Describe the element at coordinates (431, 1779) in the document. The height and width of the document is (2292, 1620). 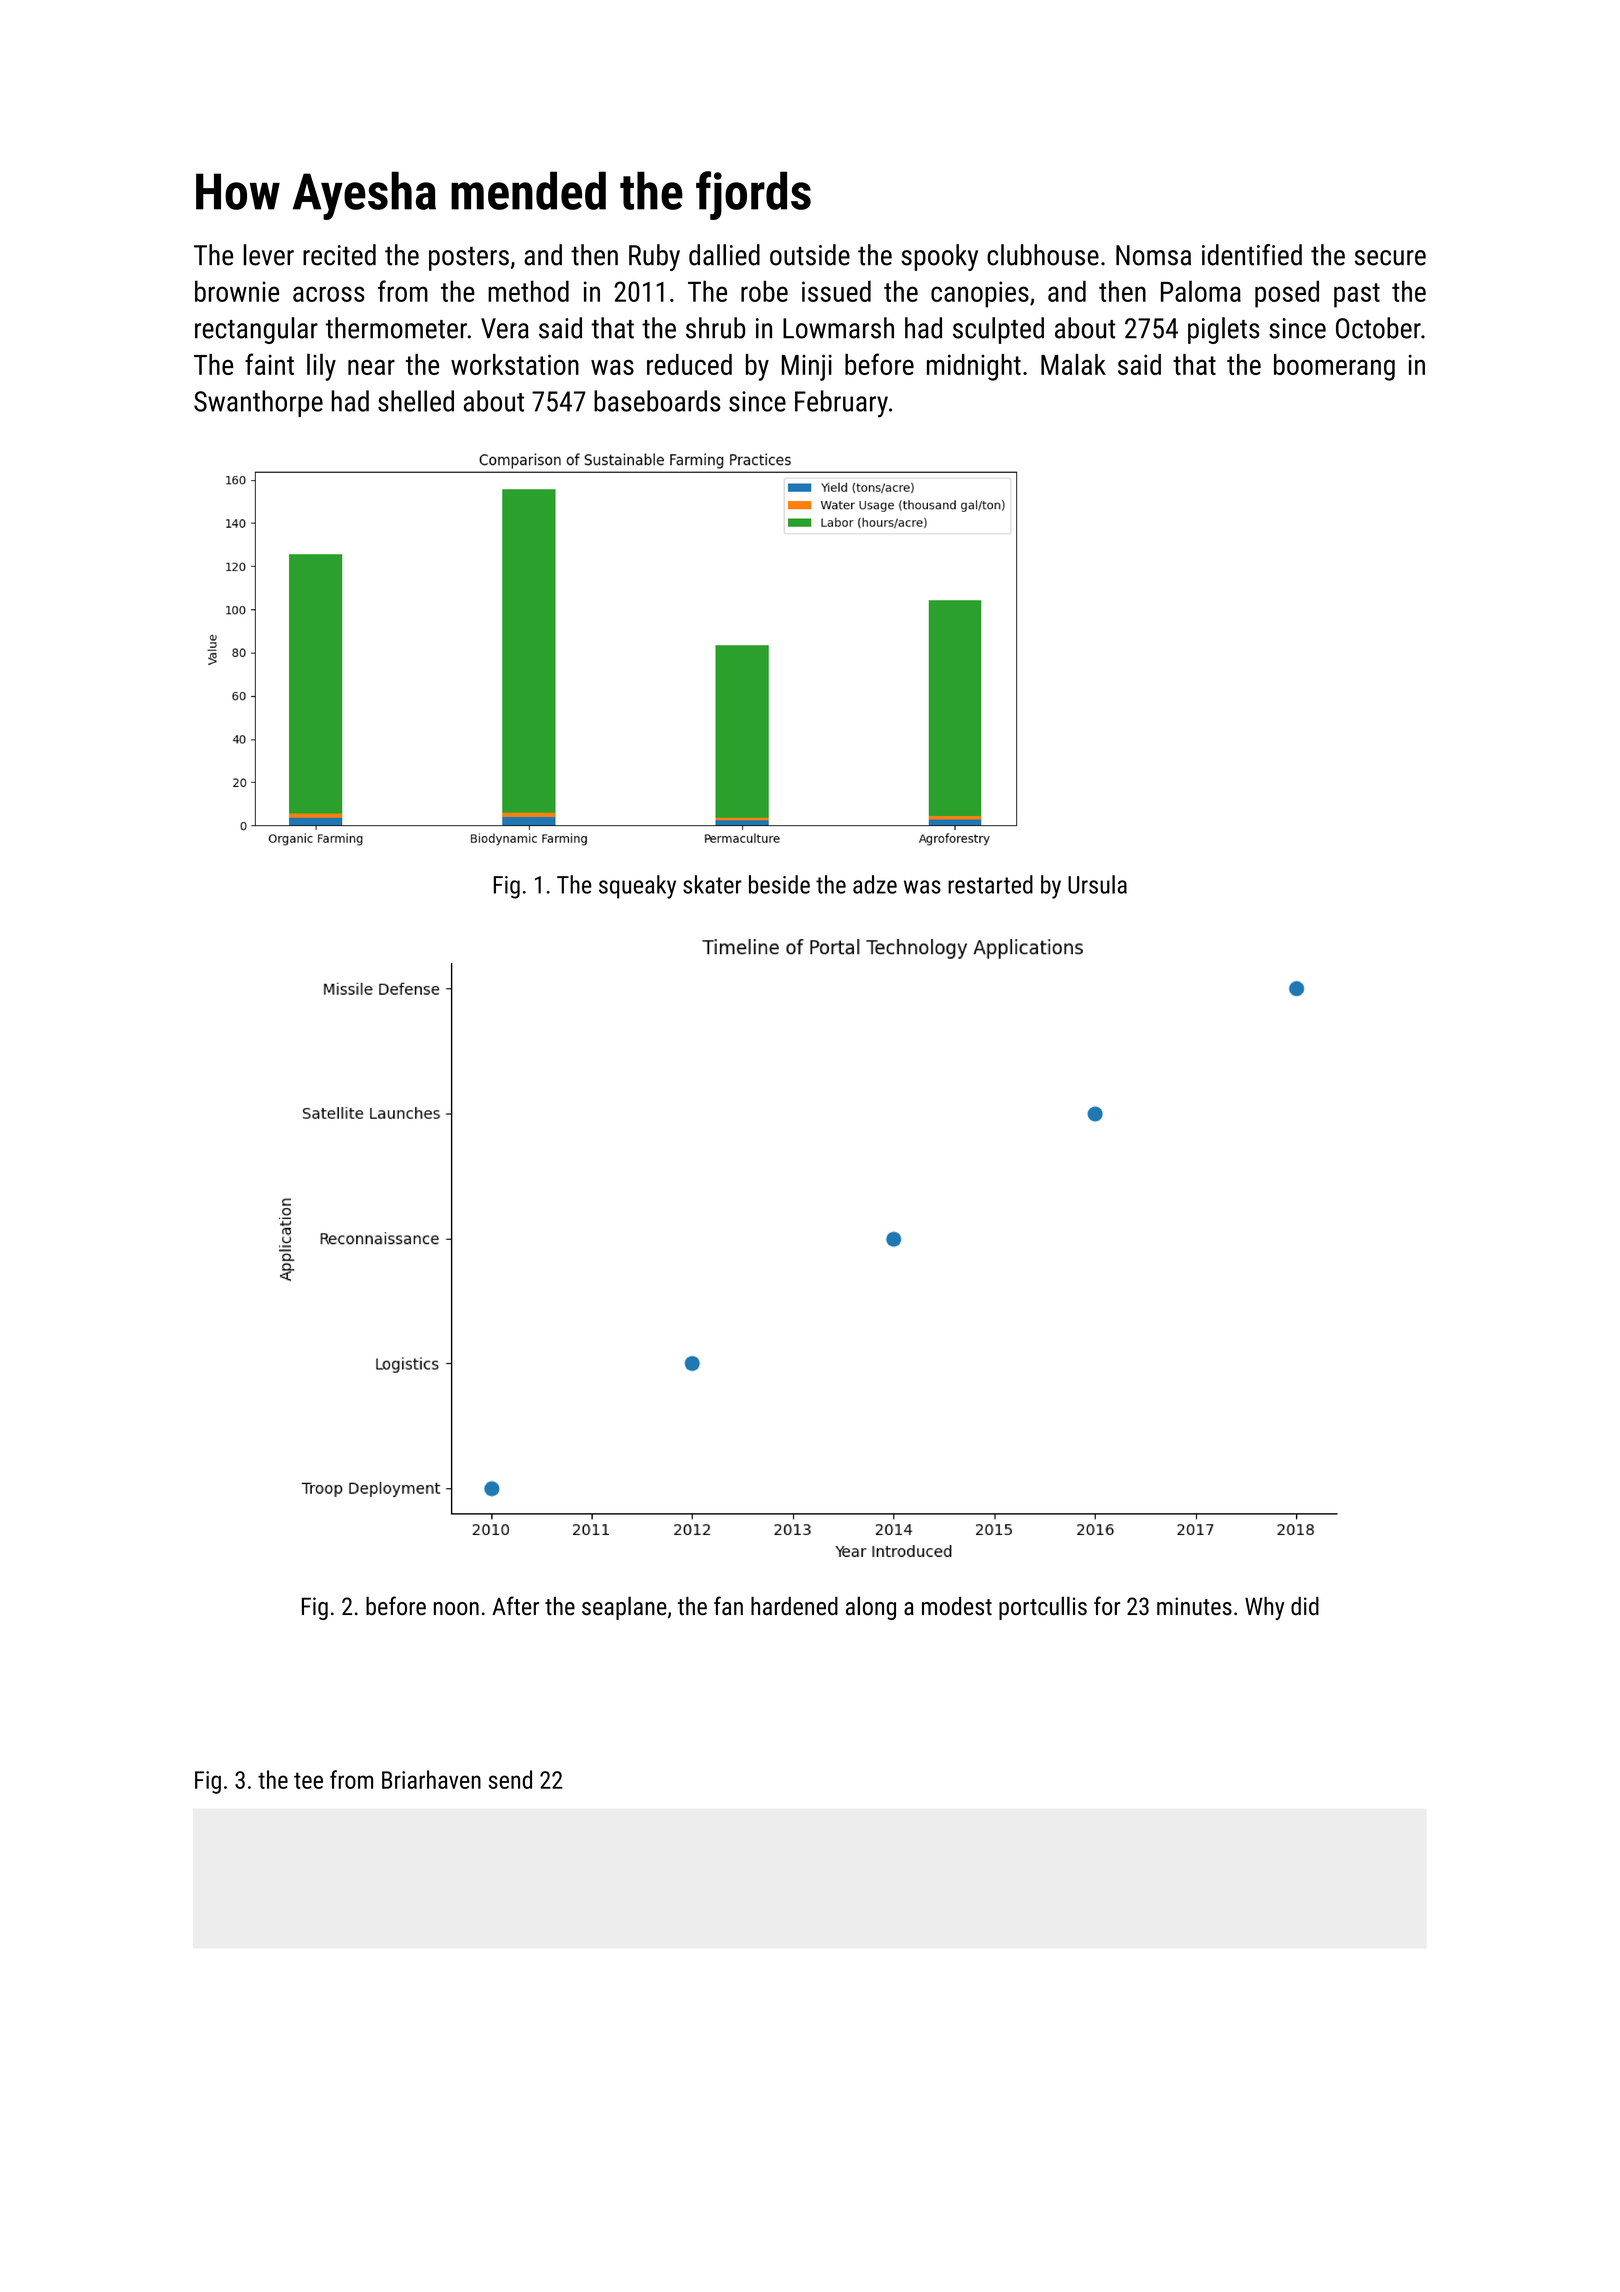
I see `Briarhaven` at that location.
